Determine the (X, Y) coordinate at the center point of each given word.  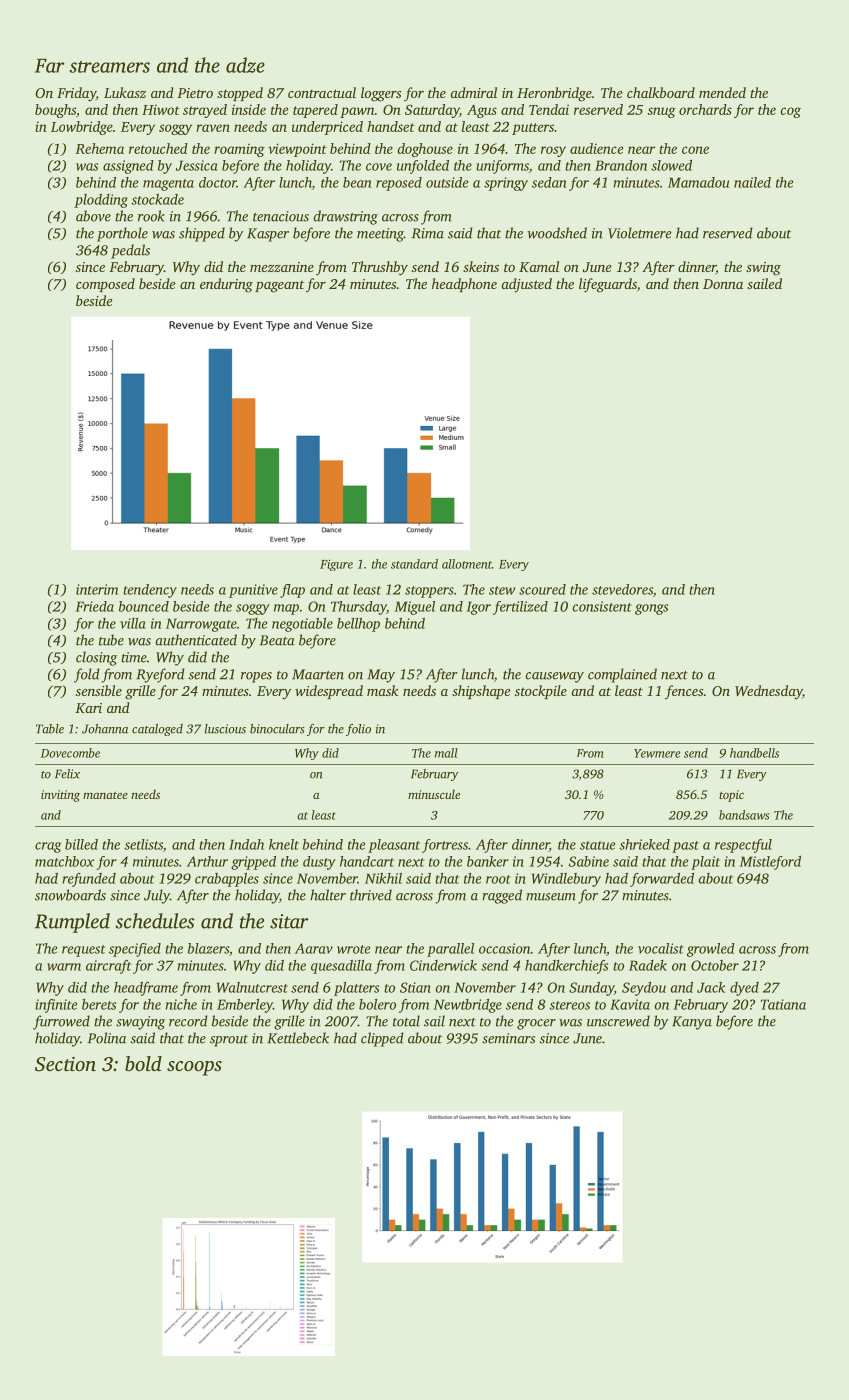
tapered (315, 111)
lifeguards (608, 285)
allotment (467, 564)
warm (64, 967)
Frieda (95, 606)
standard (414, 564)
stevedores (622, 589)
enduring (226, 285)
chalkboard (661, 92)
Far (50, 66)
